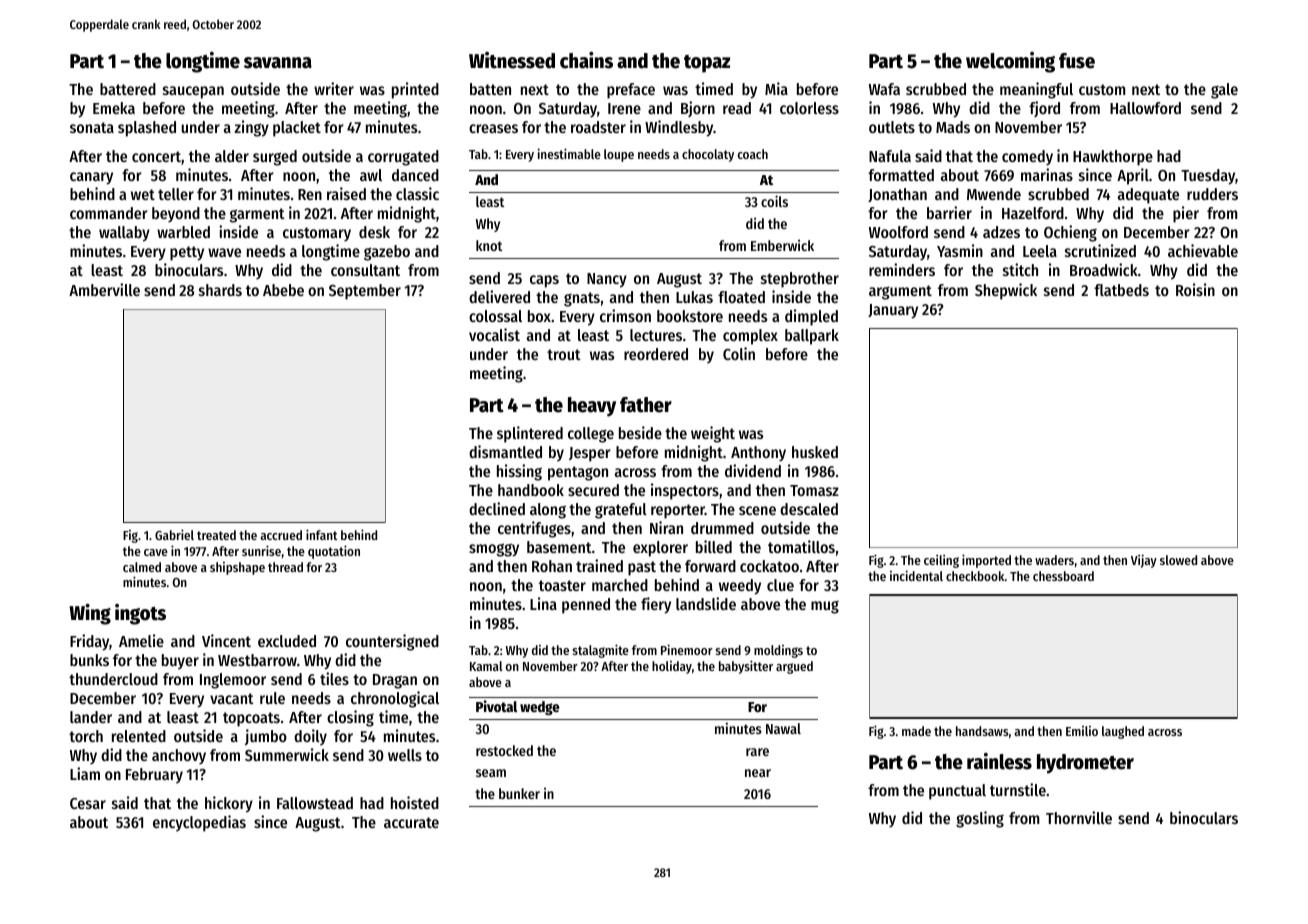 The height and width of the screenshot is (924, 1308). What do you see at coordinates (278, 63) in the screenshot?
I see `savanna` at bounding box center [278, 63].
